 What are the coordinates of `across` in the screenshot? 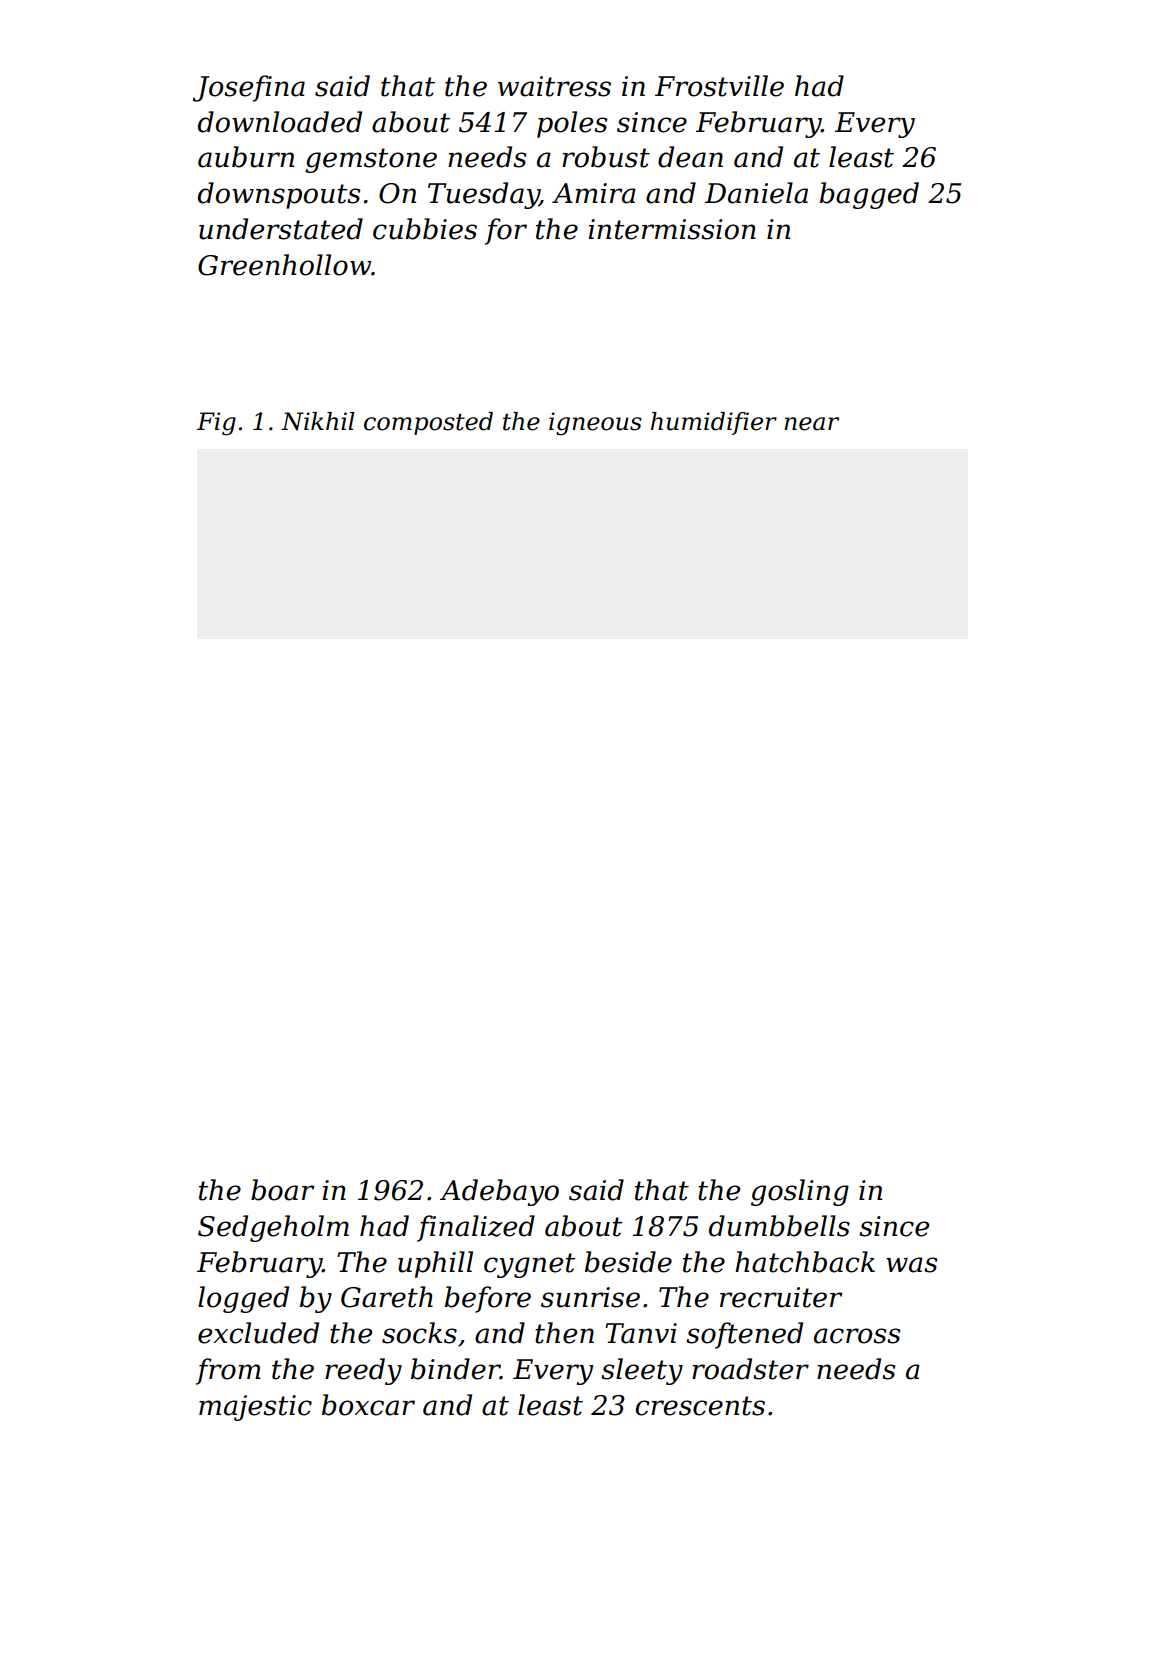 It's located at (857, 1336).
